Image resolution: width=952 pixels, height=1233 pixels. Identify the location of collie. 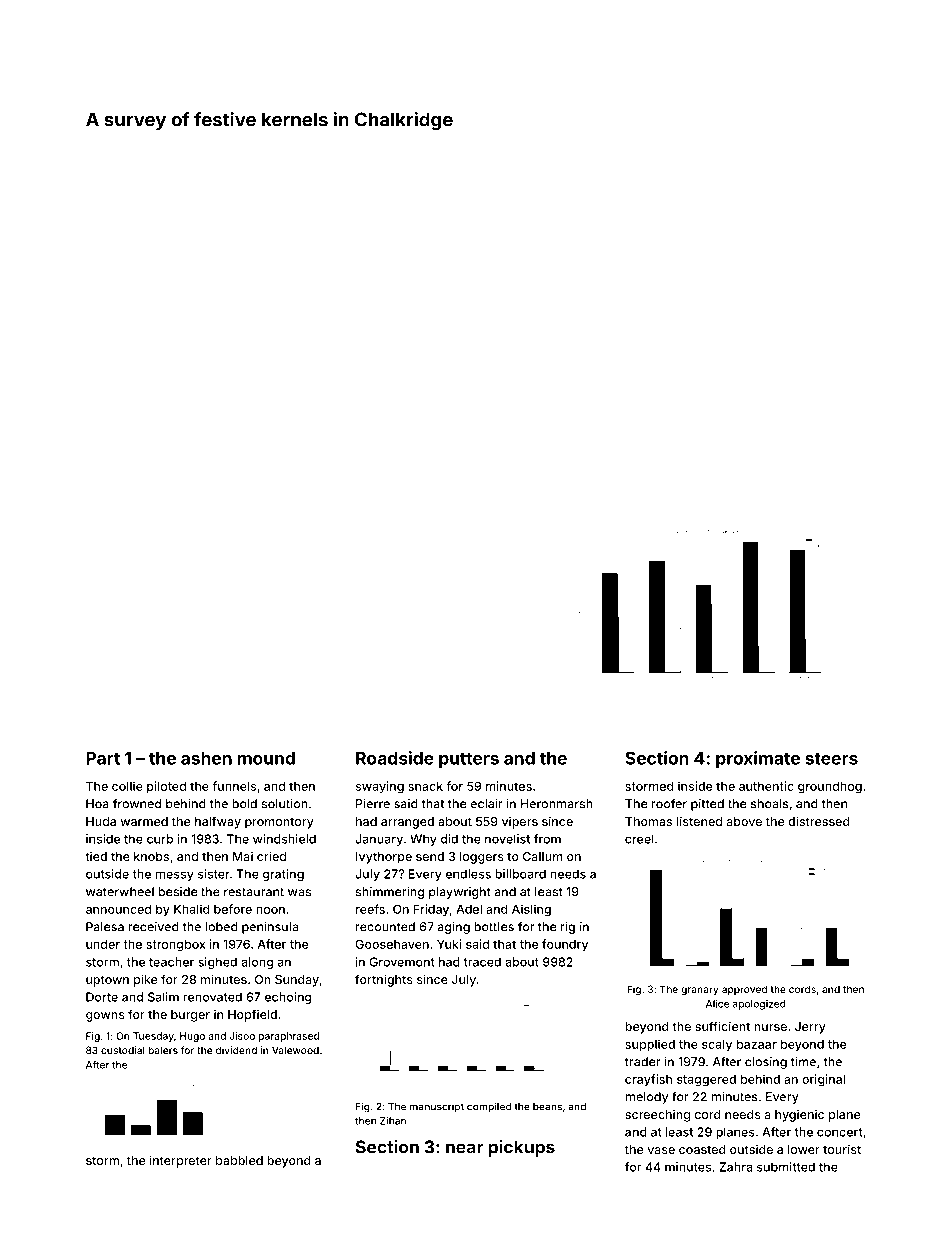
(127, 786).
